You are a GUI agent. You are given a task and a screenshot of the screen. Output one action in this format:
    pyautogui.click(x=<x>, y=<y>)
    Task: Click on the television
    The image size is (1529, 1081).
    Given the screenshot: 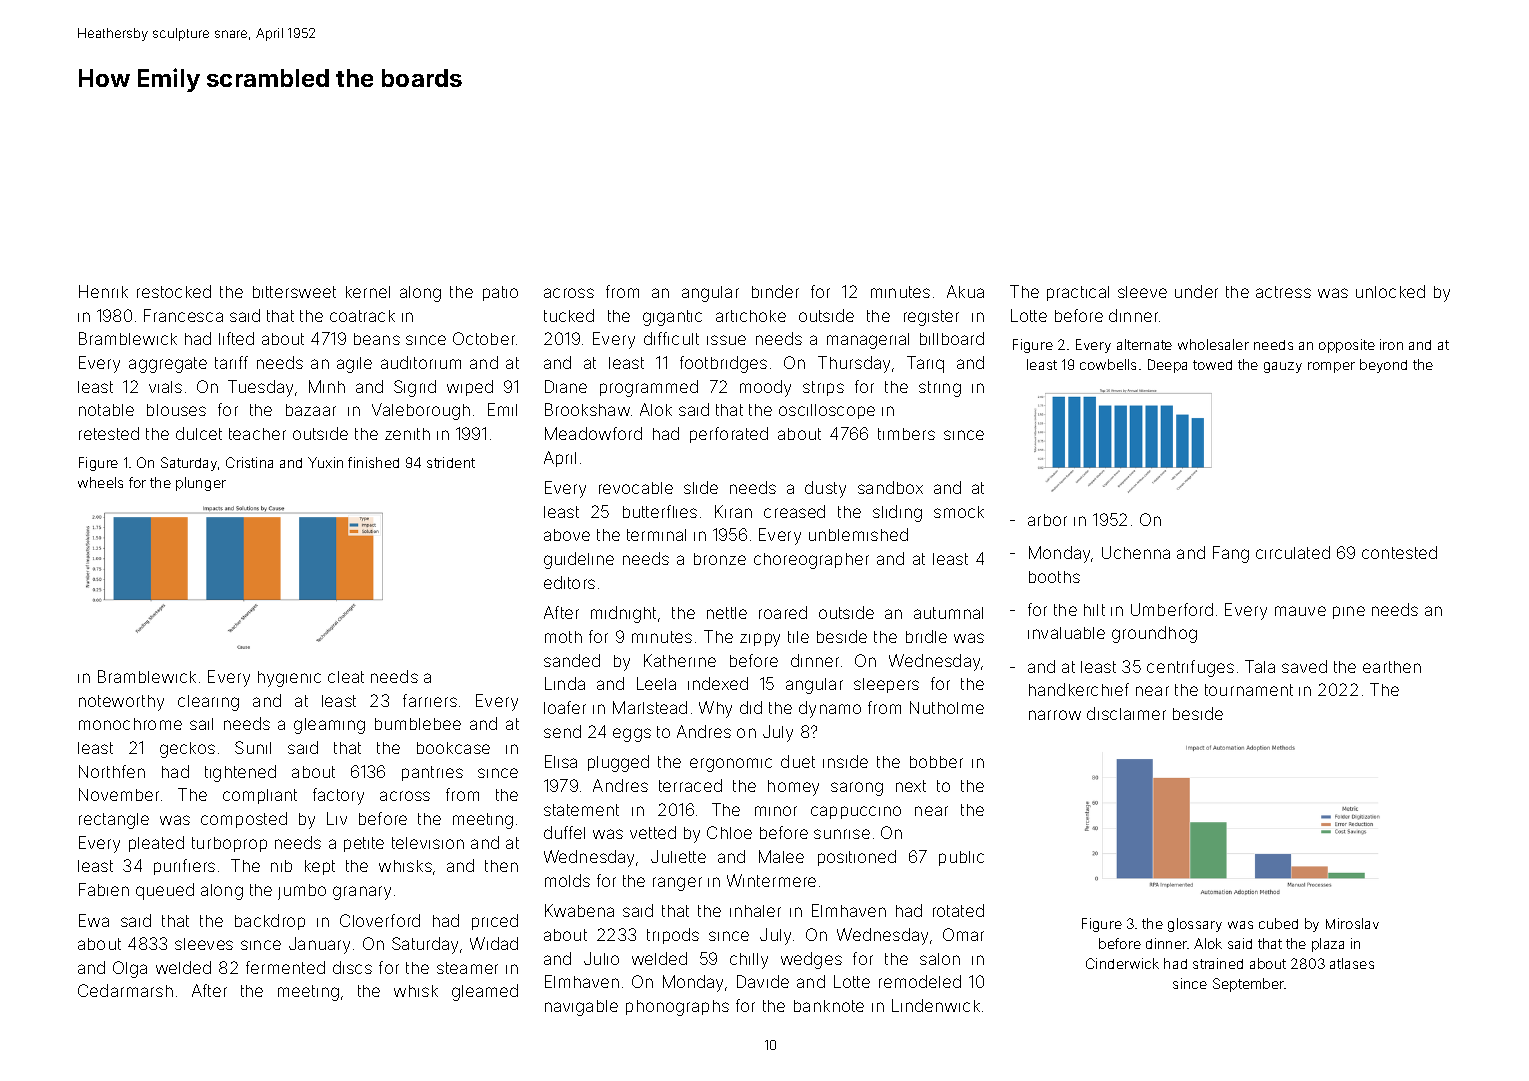 What is the action you would take?
    pyautogui.click(x=428, y=843)
